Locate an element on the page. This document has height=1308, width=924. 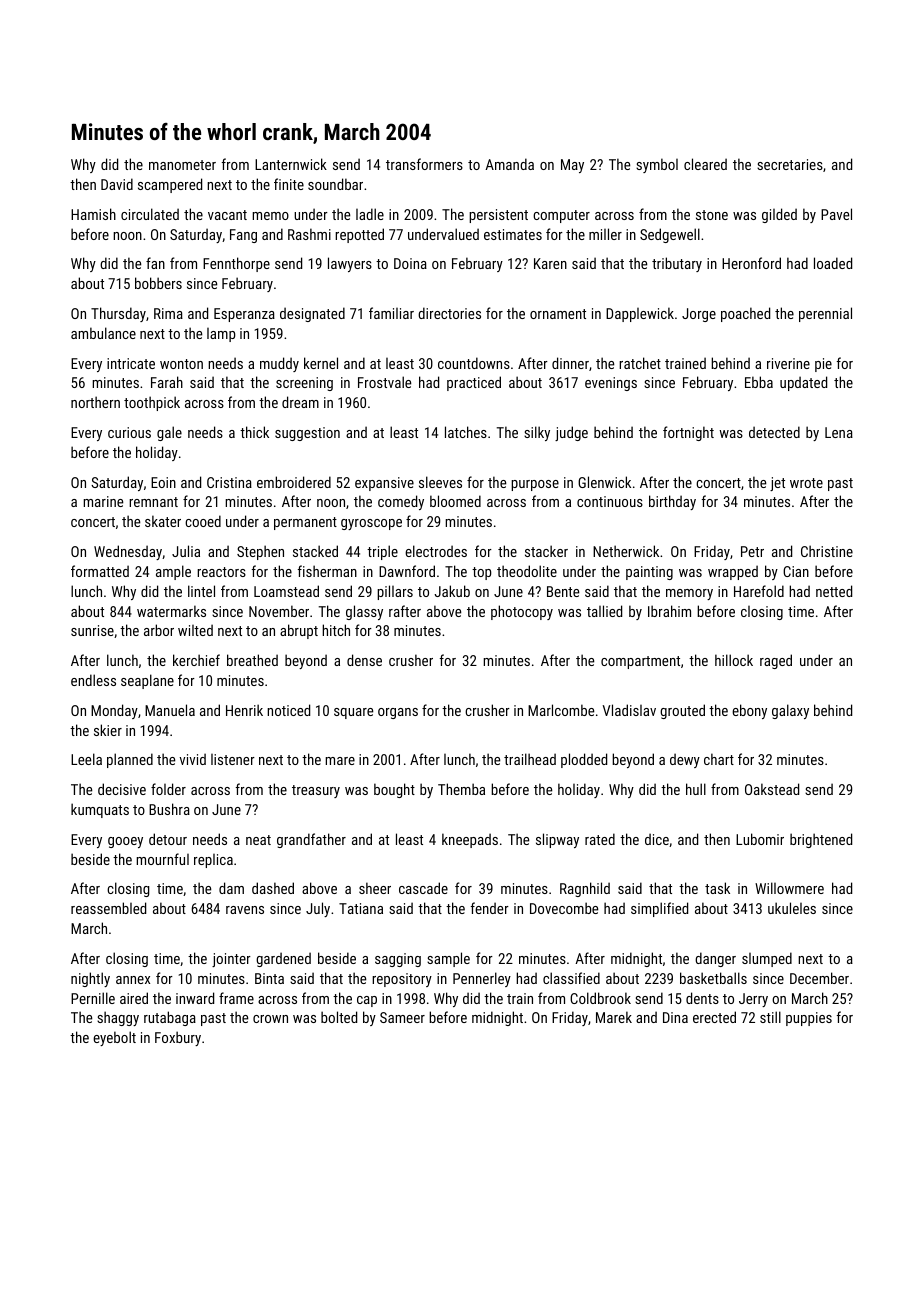
computer is located at coordinates (561, 216).
